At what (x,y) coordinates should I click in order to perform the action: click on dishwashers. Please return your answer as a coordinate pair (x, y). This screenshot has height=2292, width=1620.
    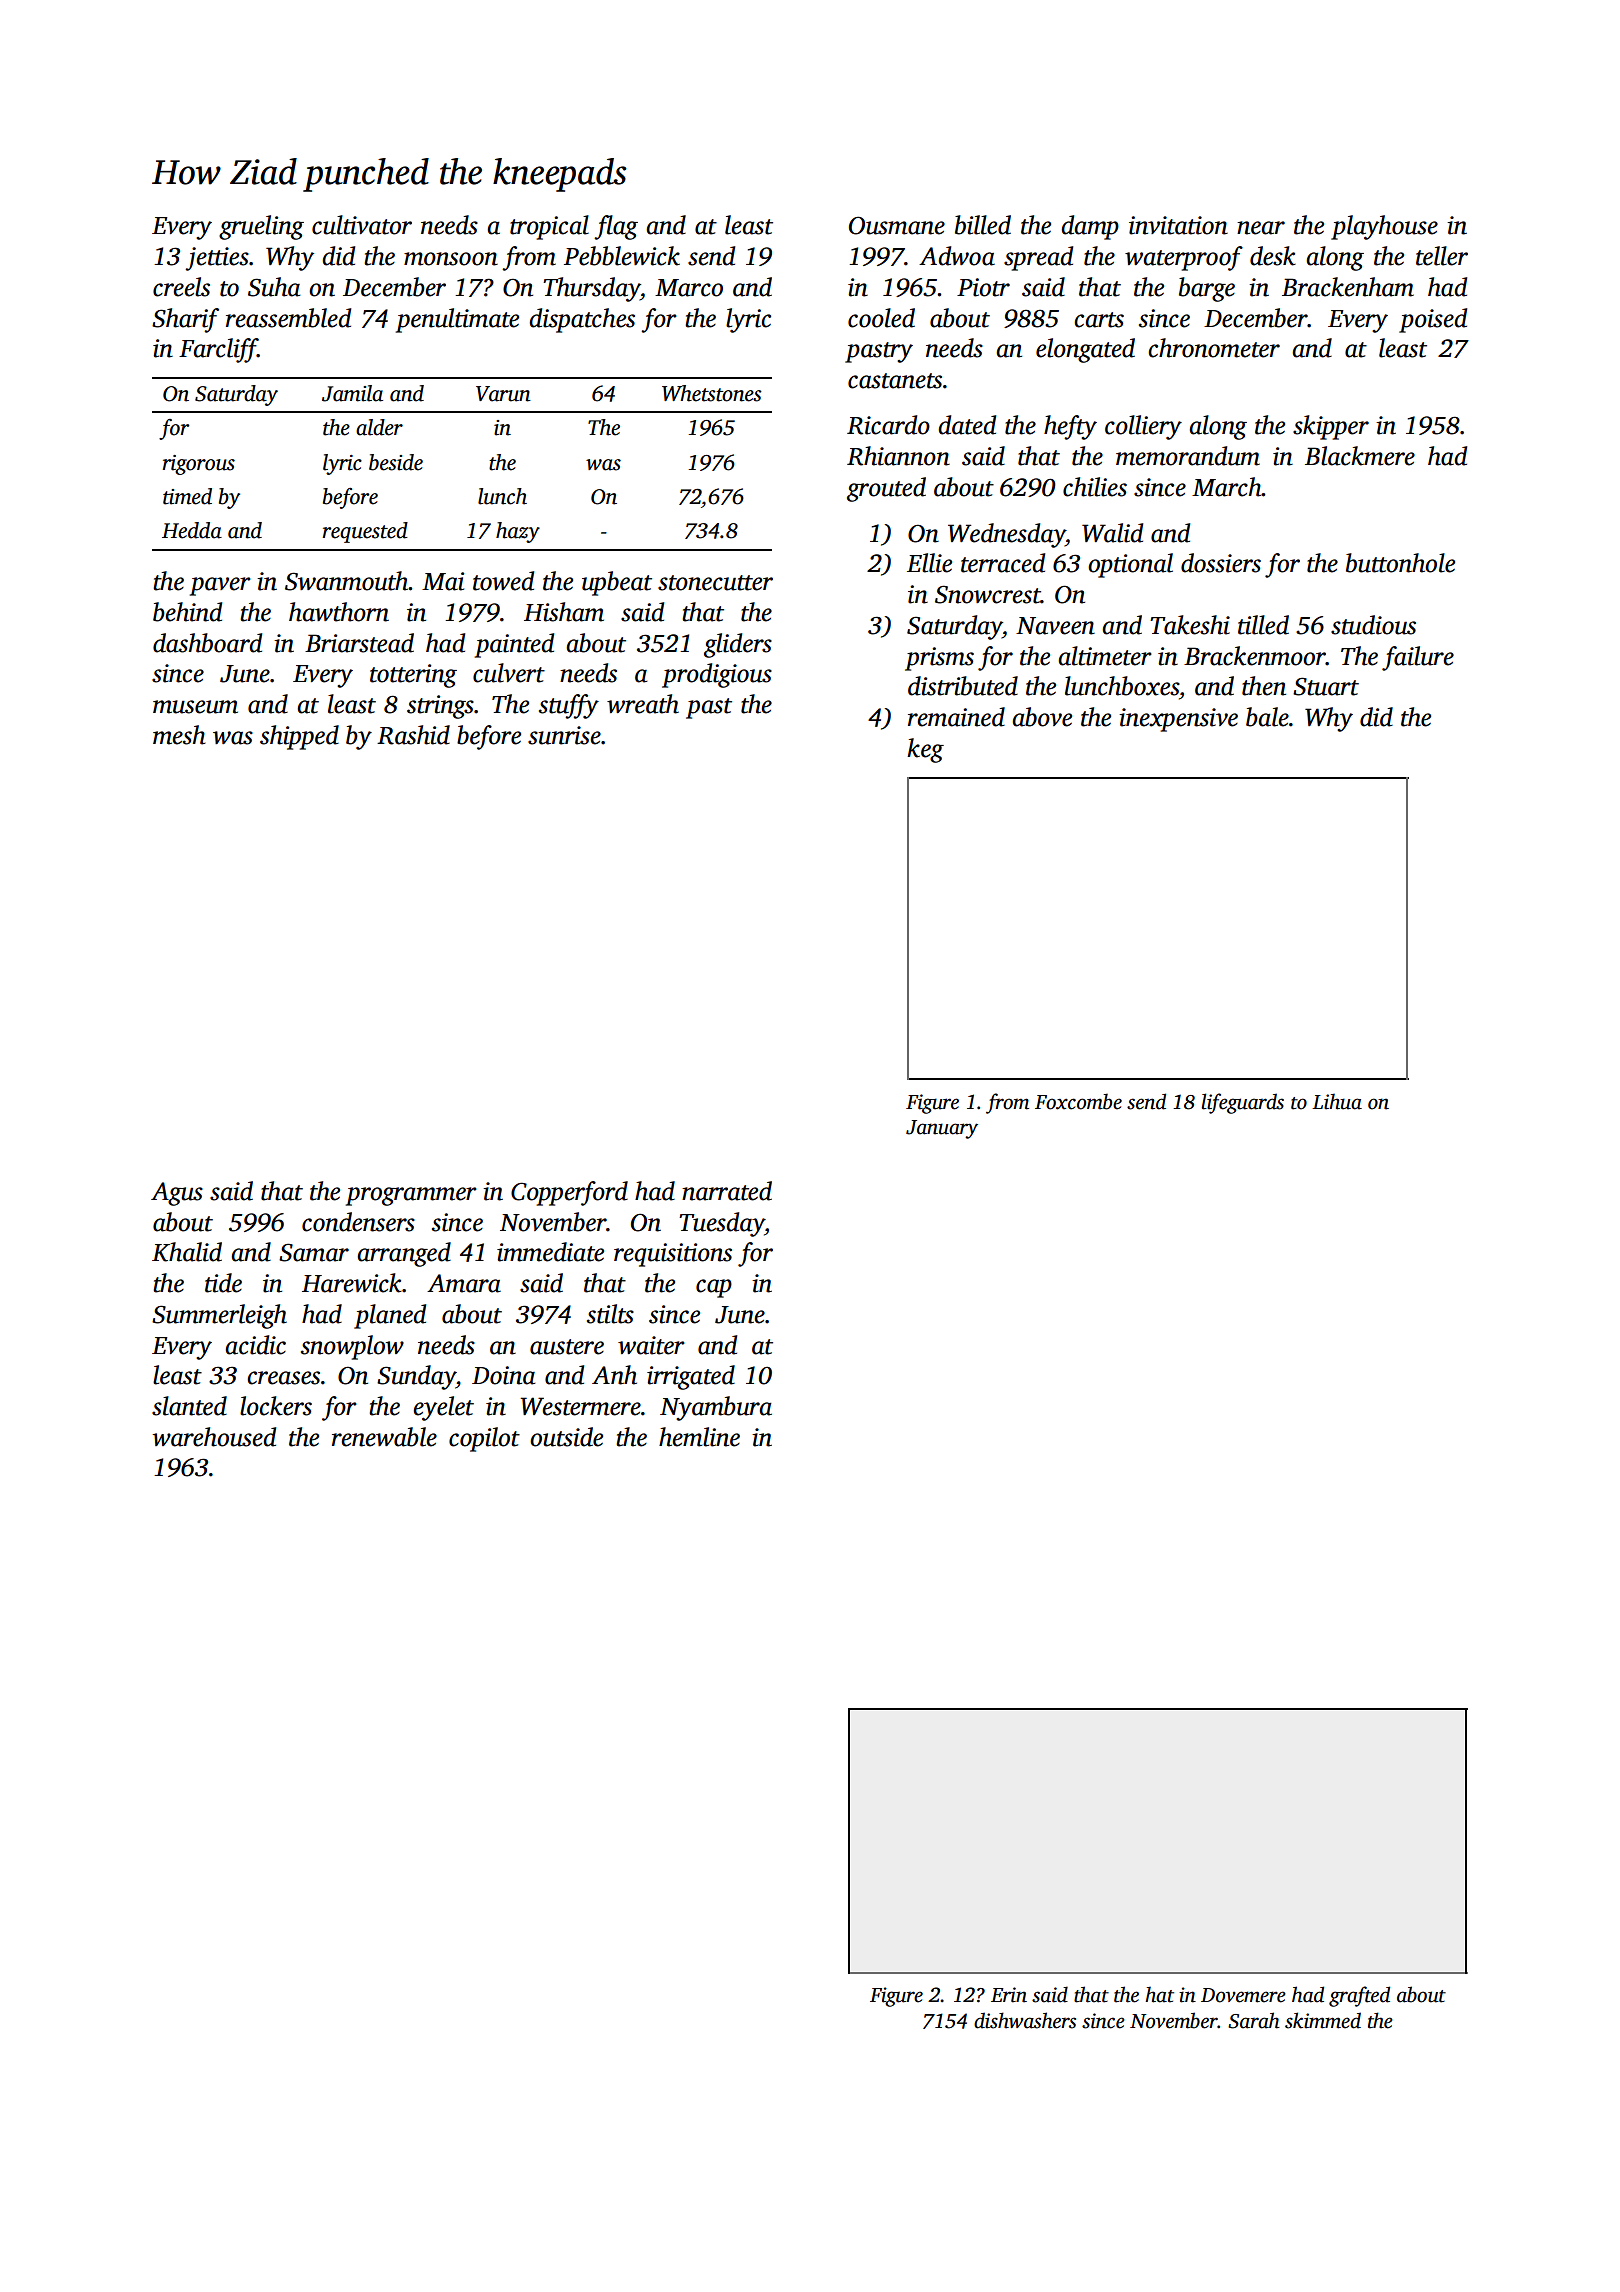
    Looking at the image, I should click on (1025, 2020).
